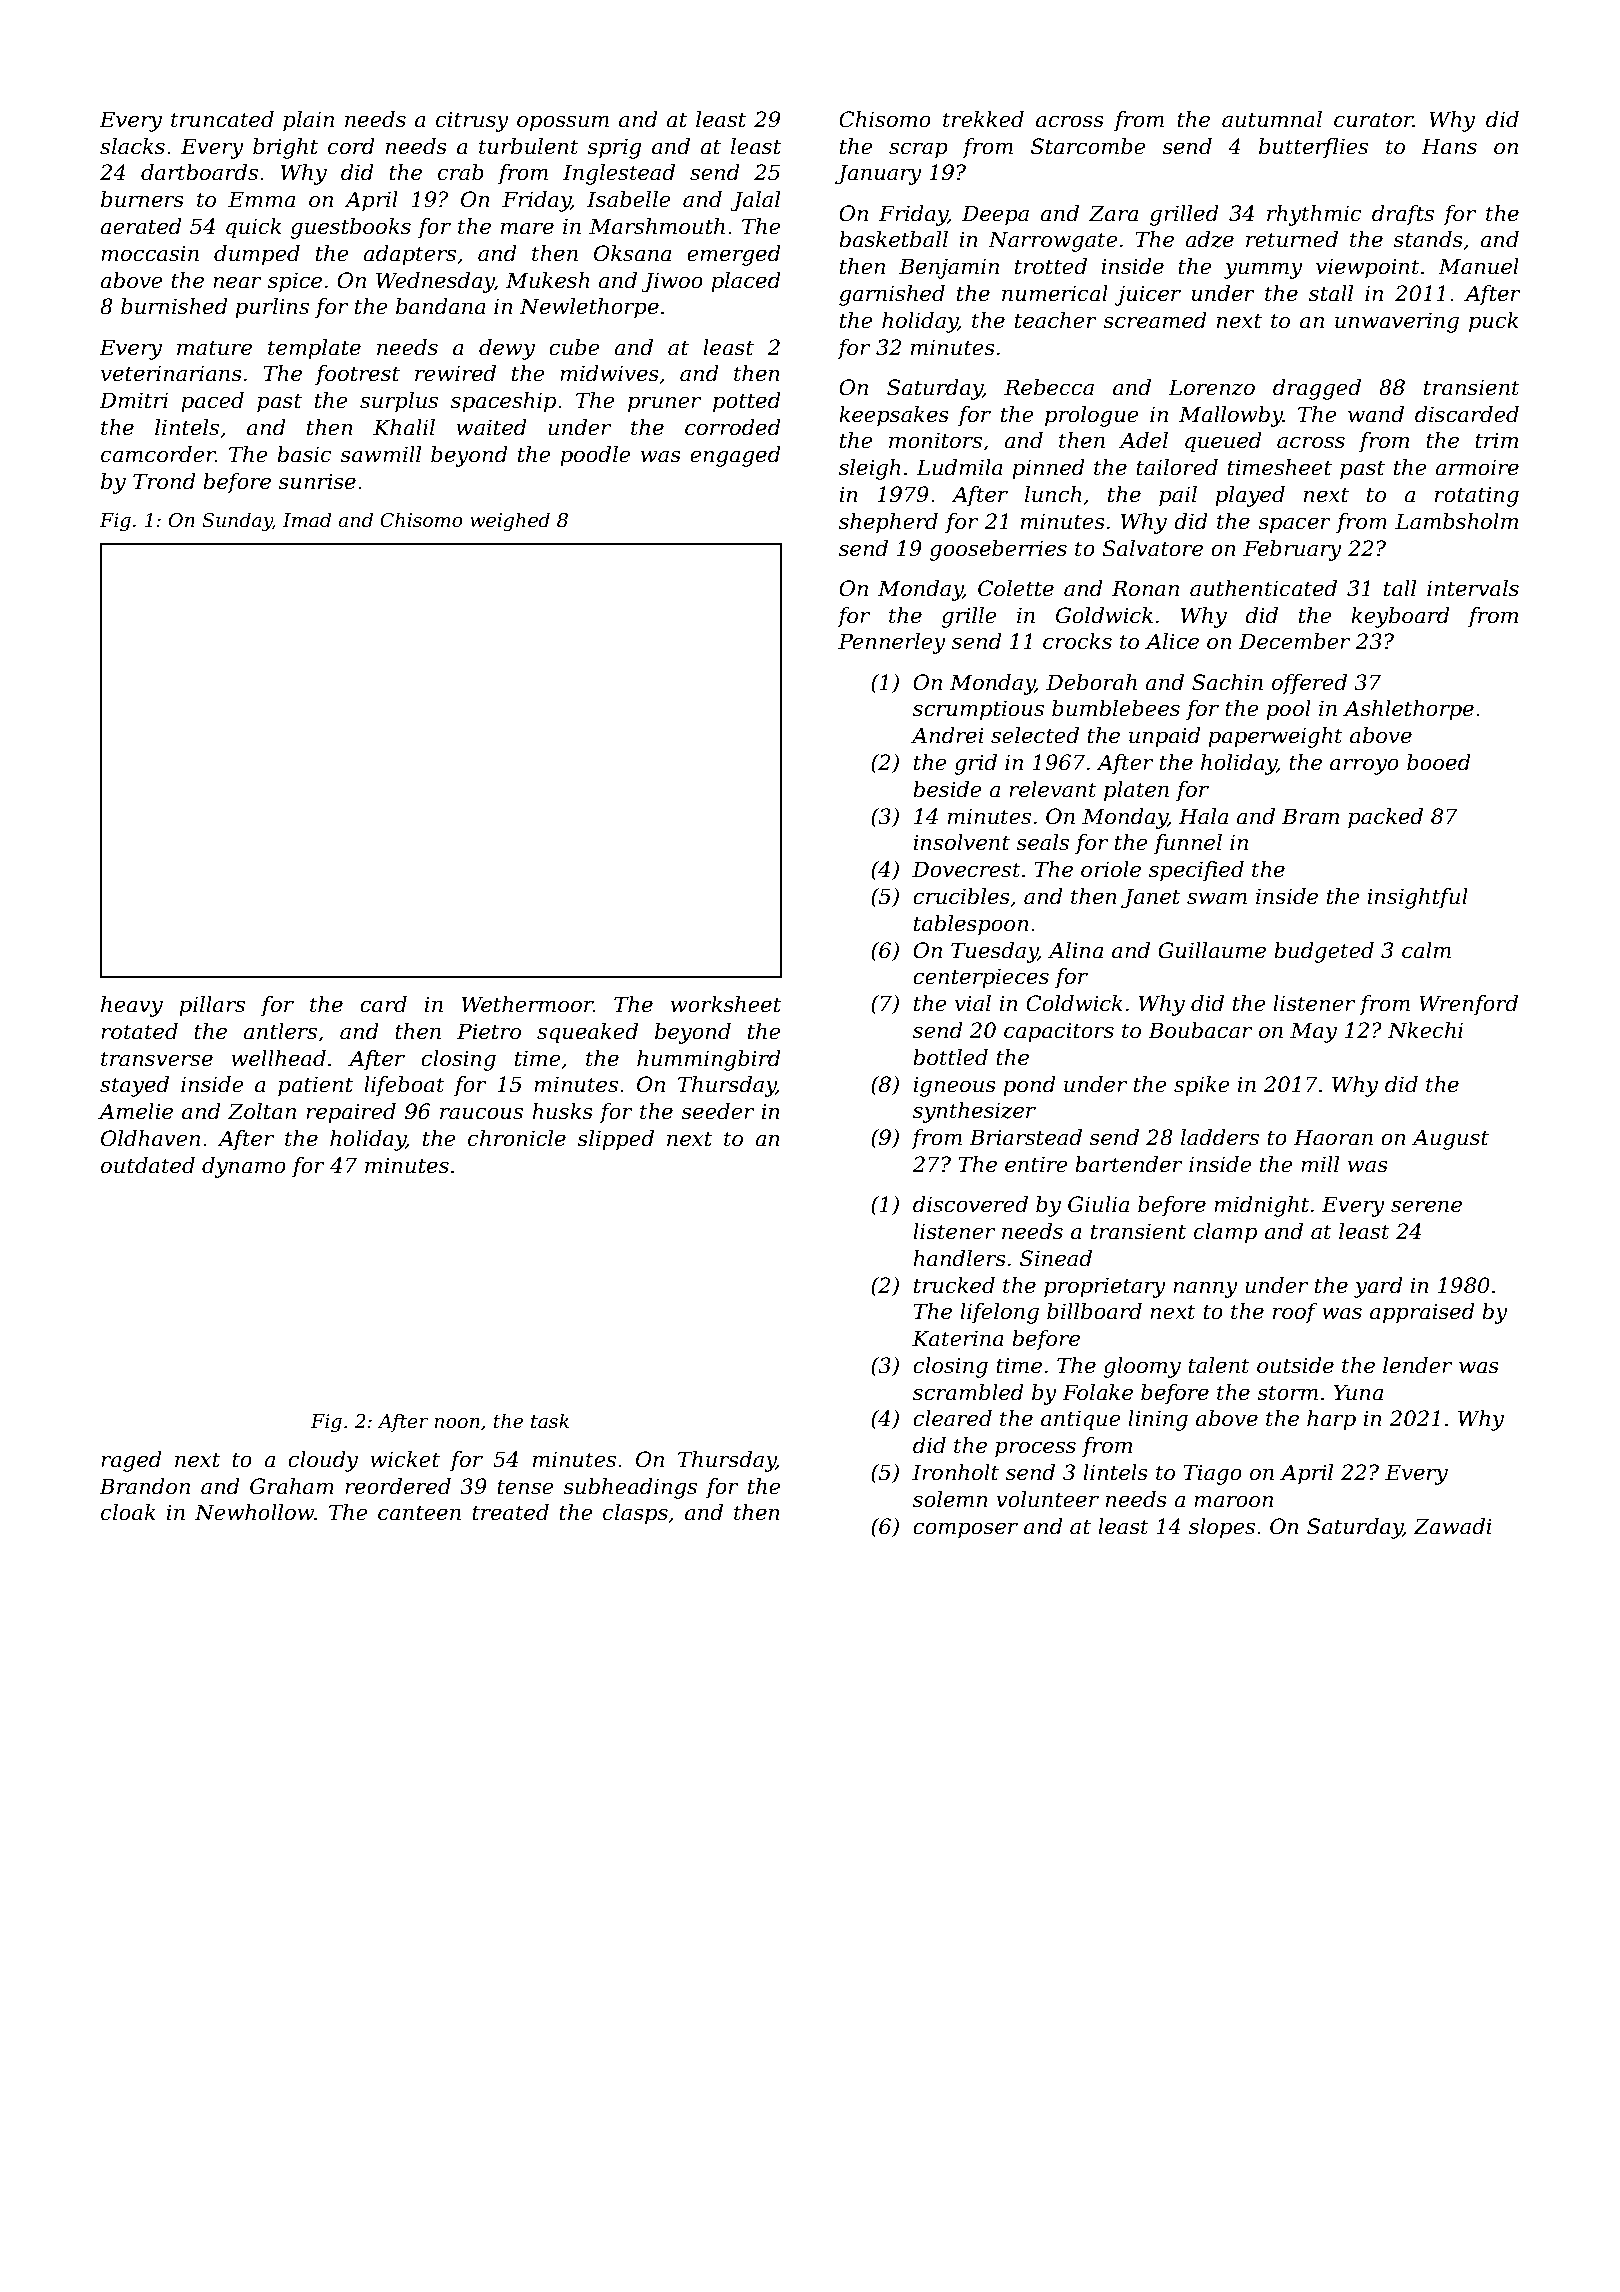  Describe the element at coordinates (947, 735) in the screenshot. I see `Andrei` at that location.
